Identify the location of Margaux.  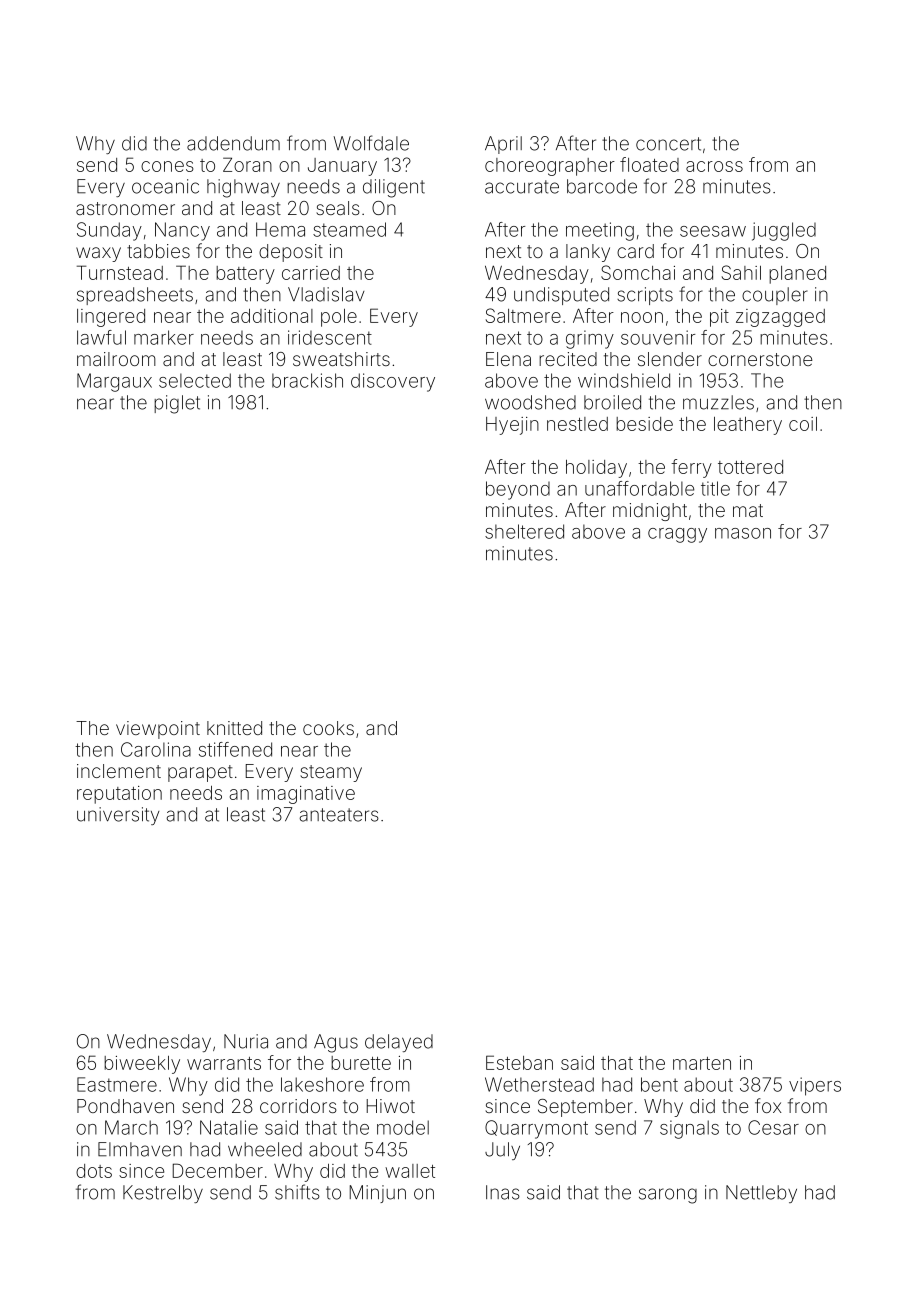
(114, 382).
